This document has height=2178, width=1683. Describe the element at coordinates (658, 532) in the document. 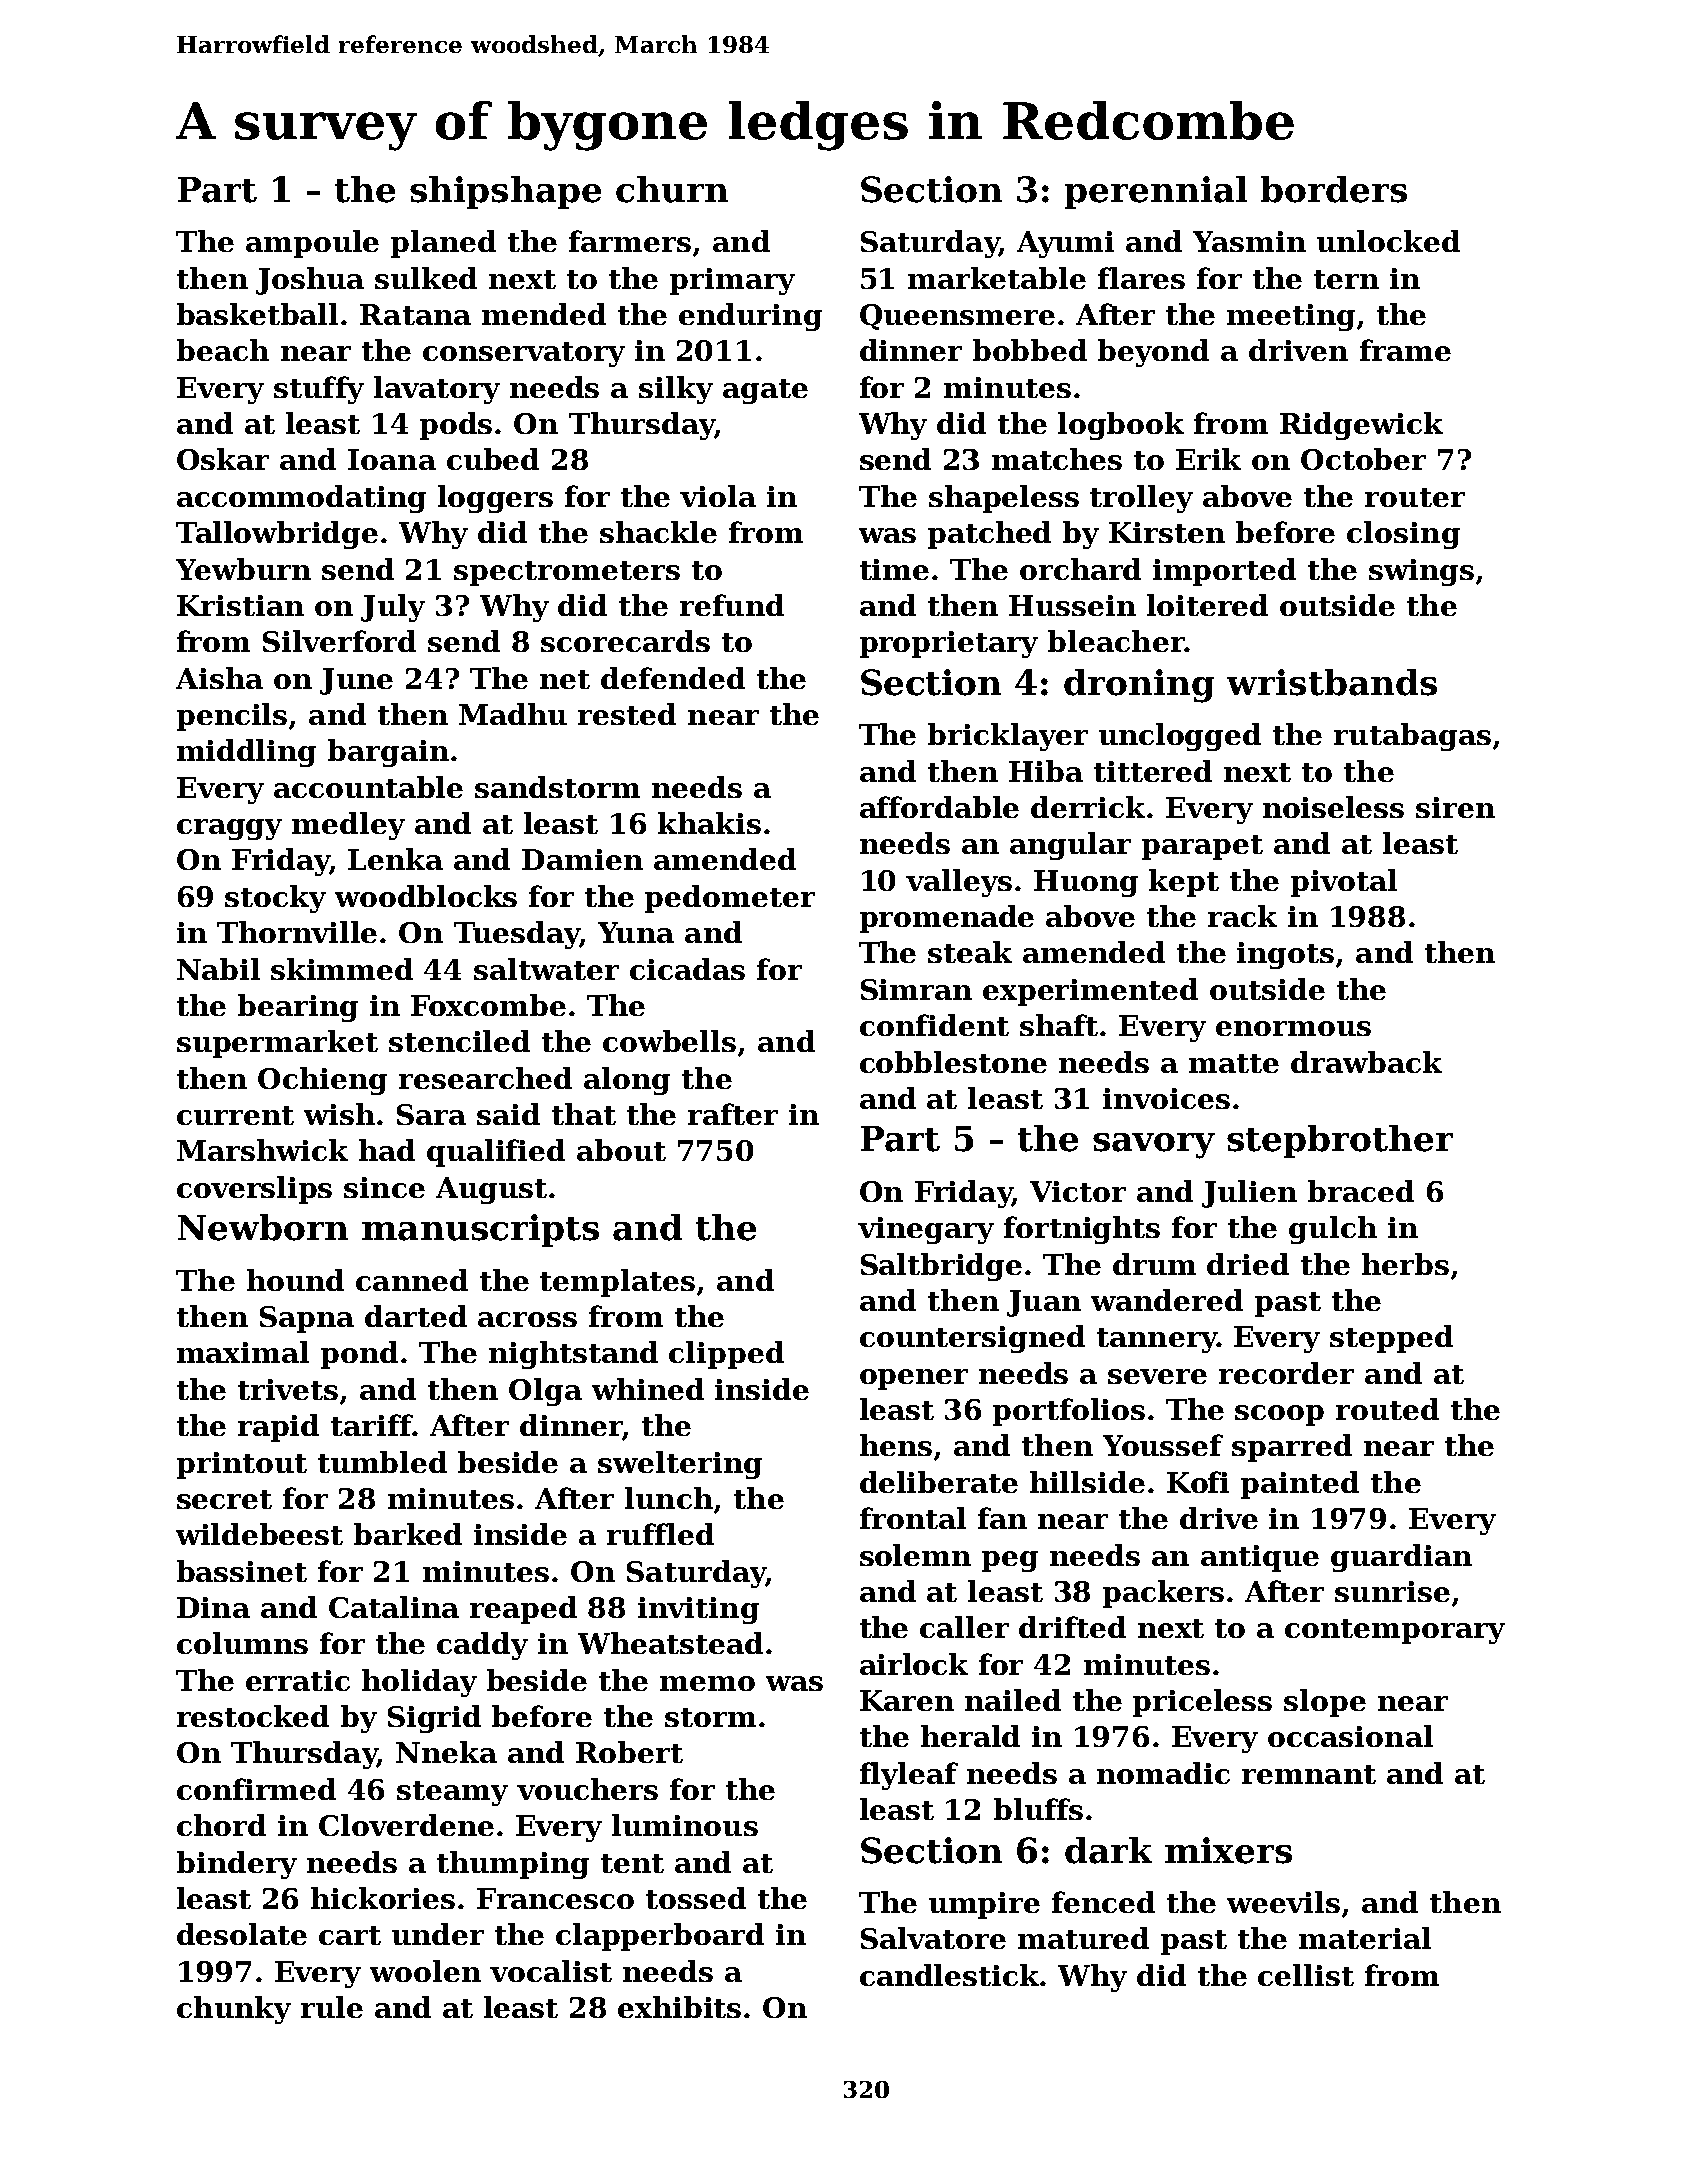

I see `shackle` at that location.
